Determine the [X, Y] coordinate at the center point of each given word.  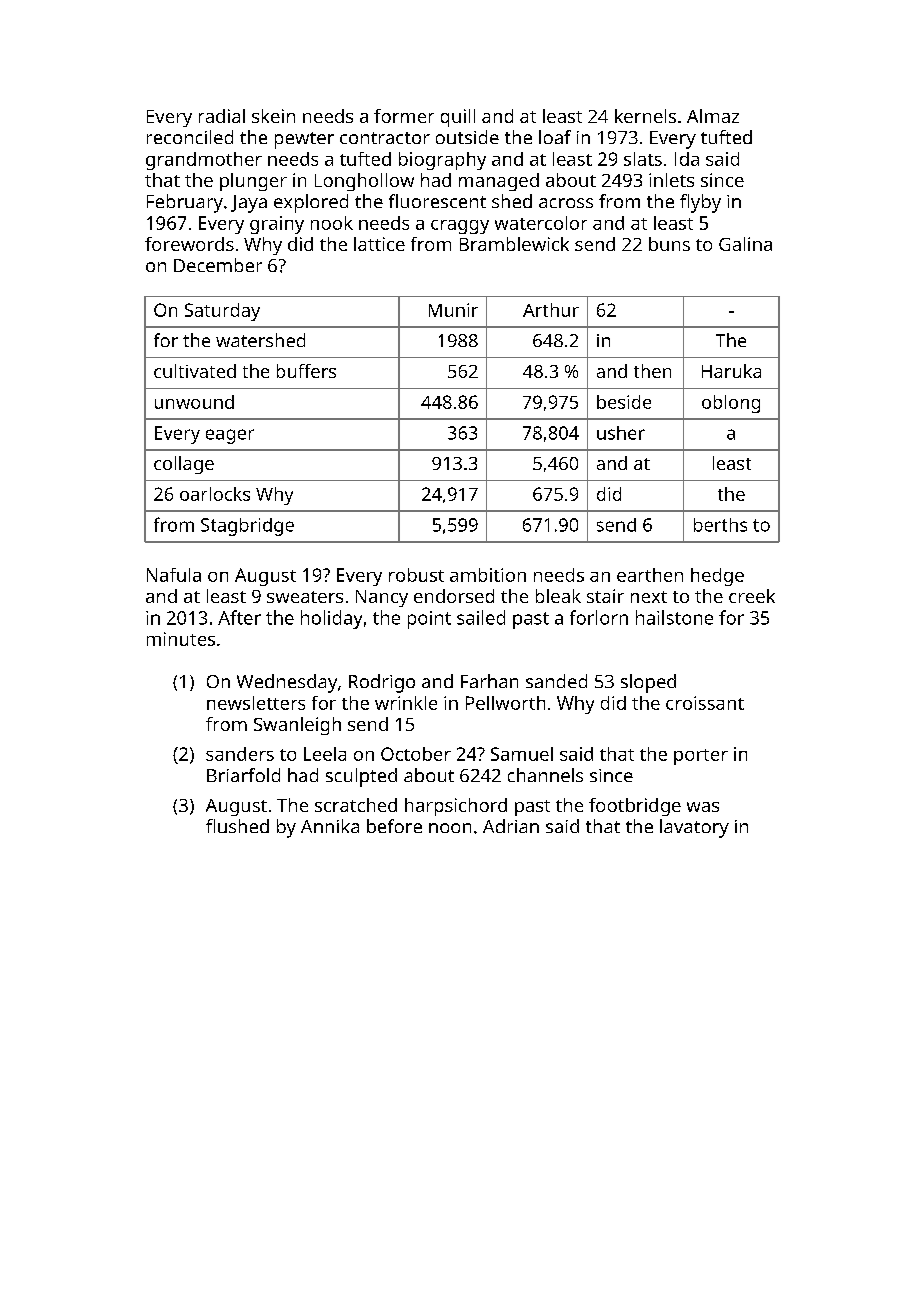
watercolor [541, 223]
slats [643, 159]
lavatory [694, 828]
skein [273, 116]
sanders [240, 754]
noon [450, 828]
